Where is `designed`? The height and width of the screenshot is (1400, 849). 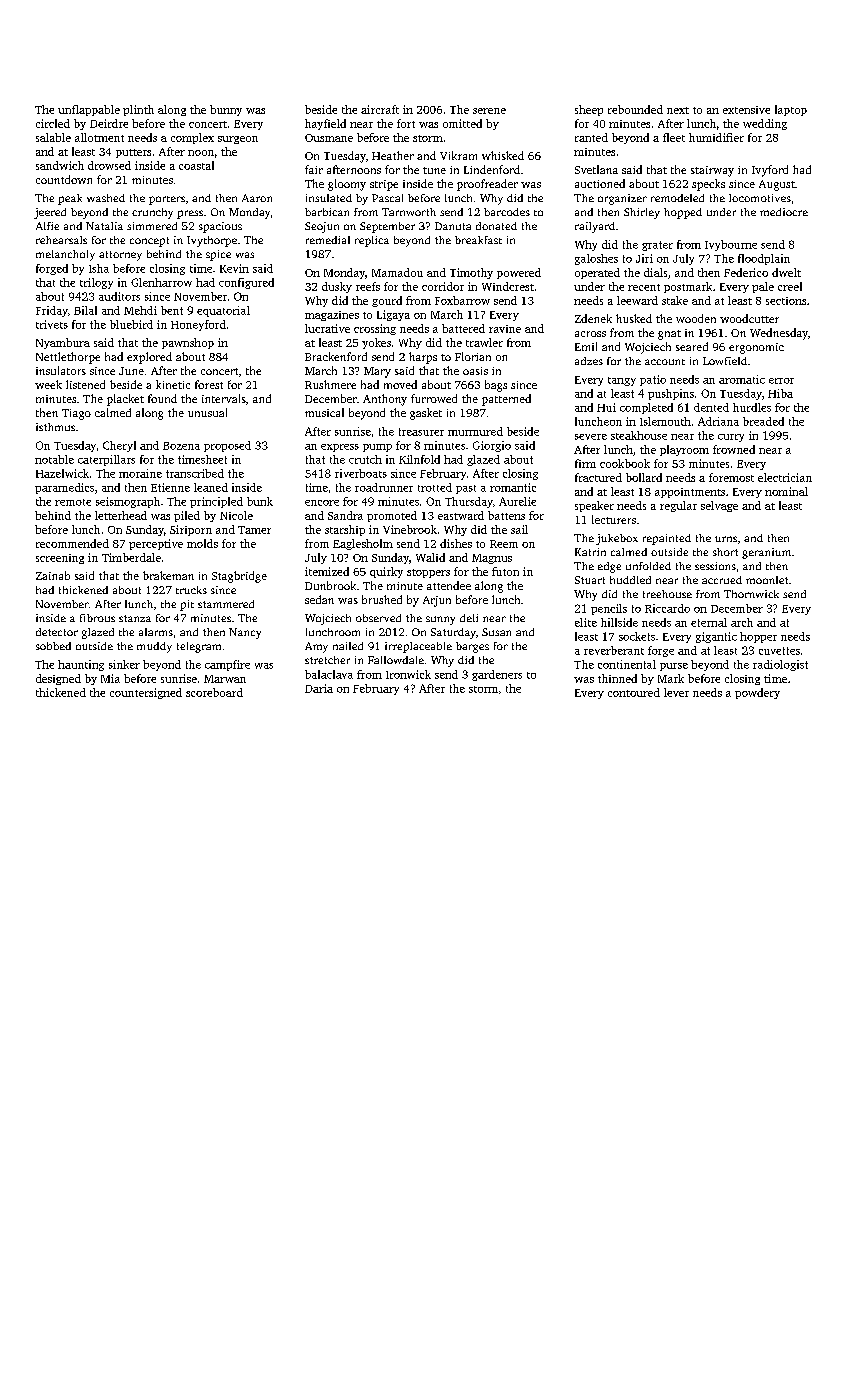 designed is located at coordinates (58, 679).
